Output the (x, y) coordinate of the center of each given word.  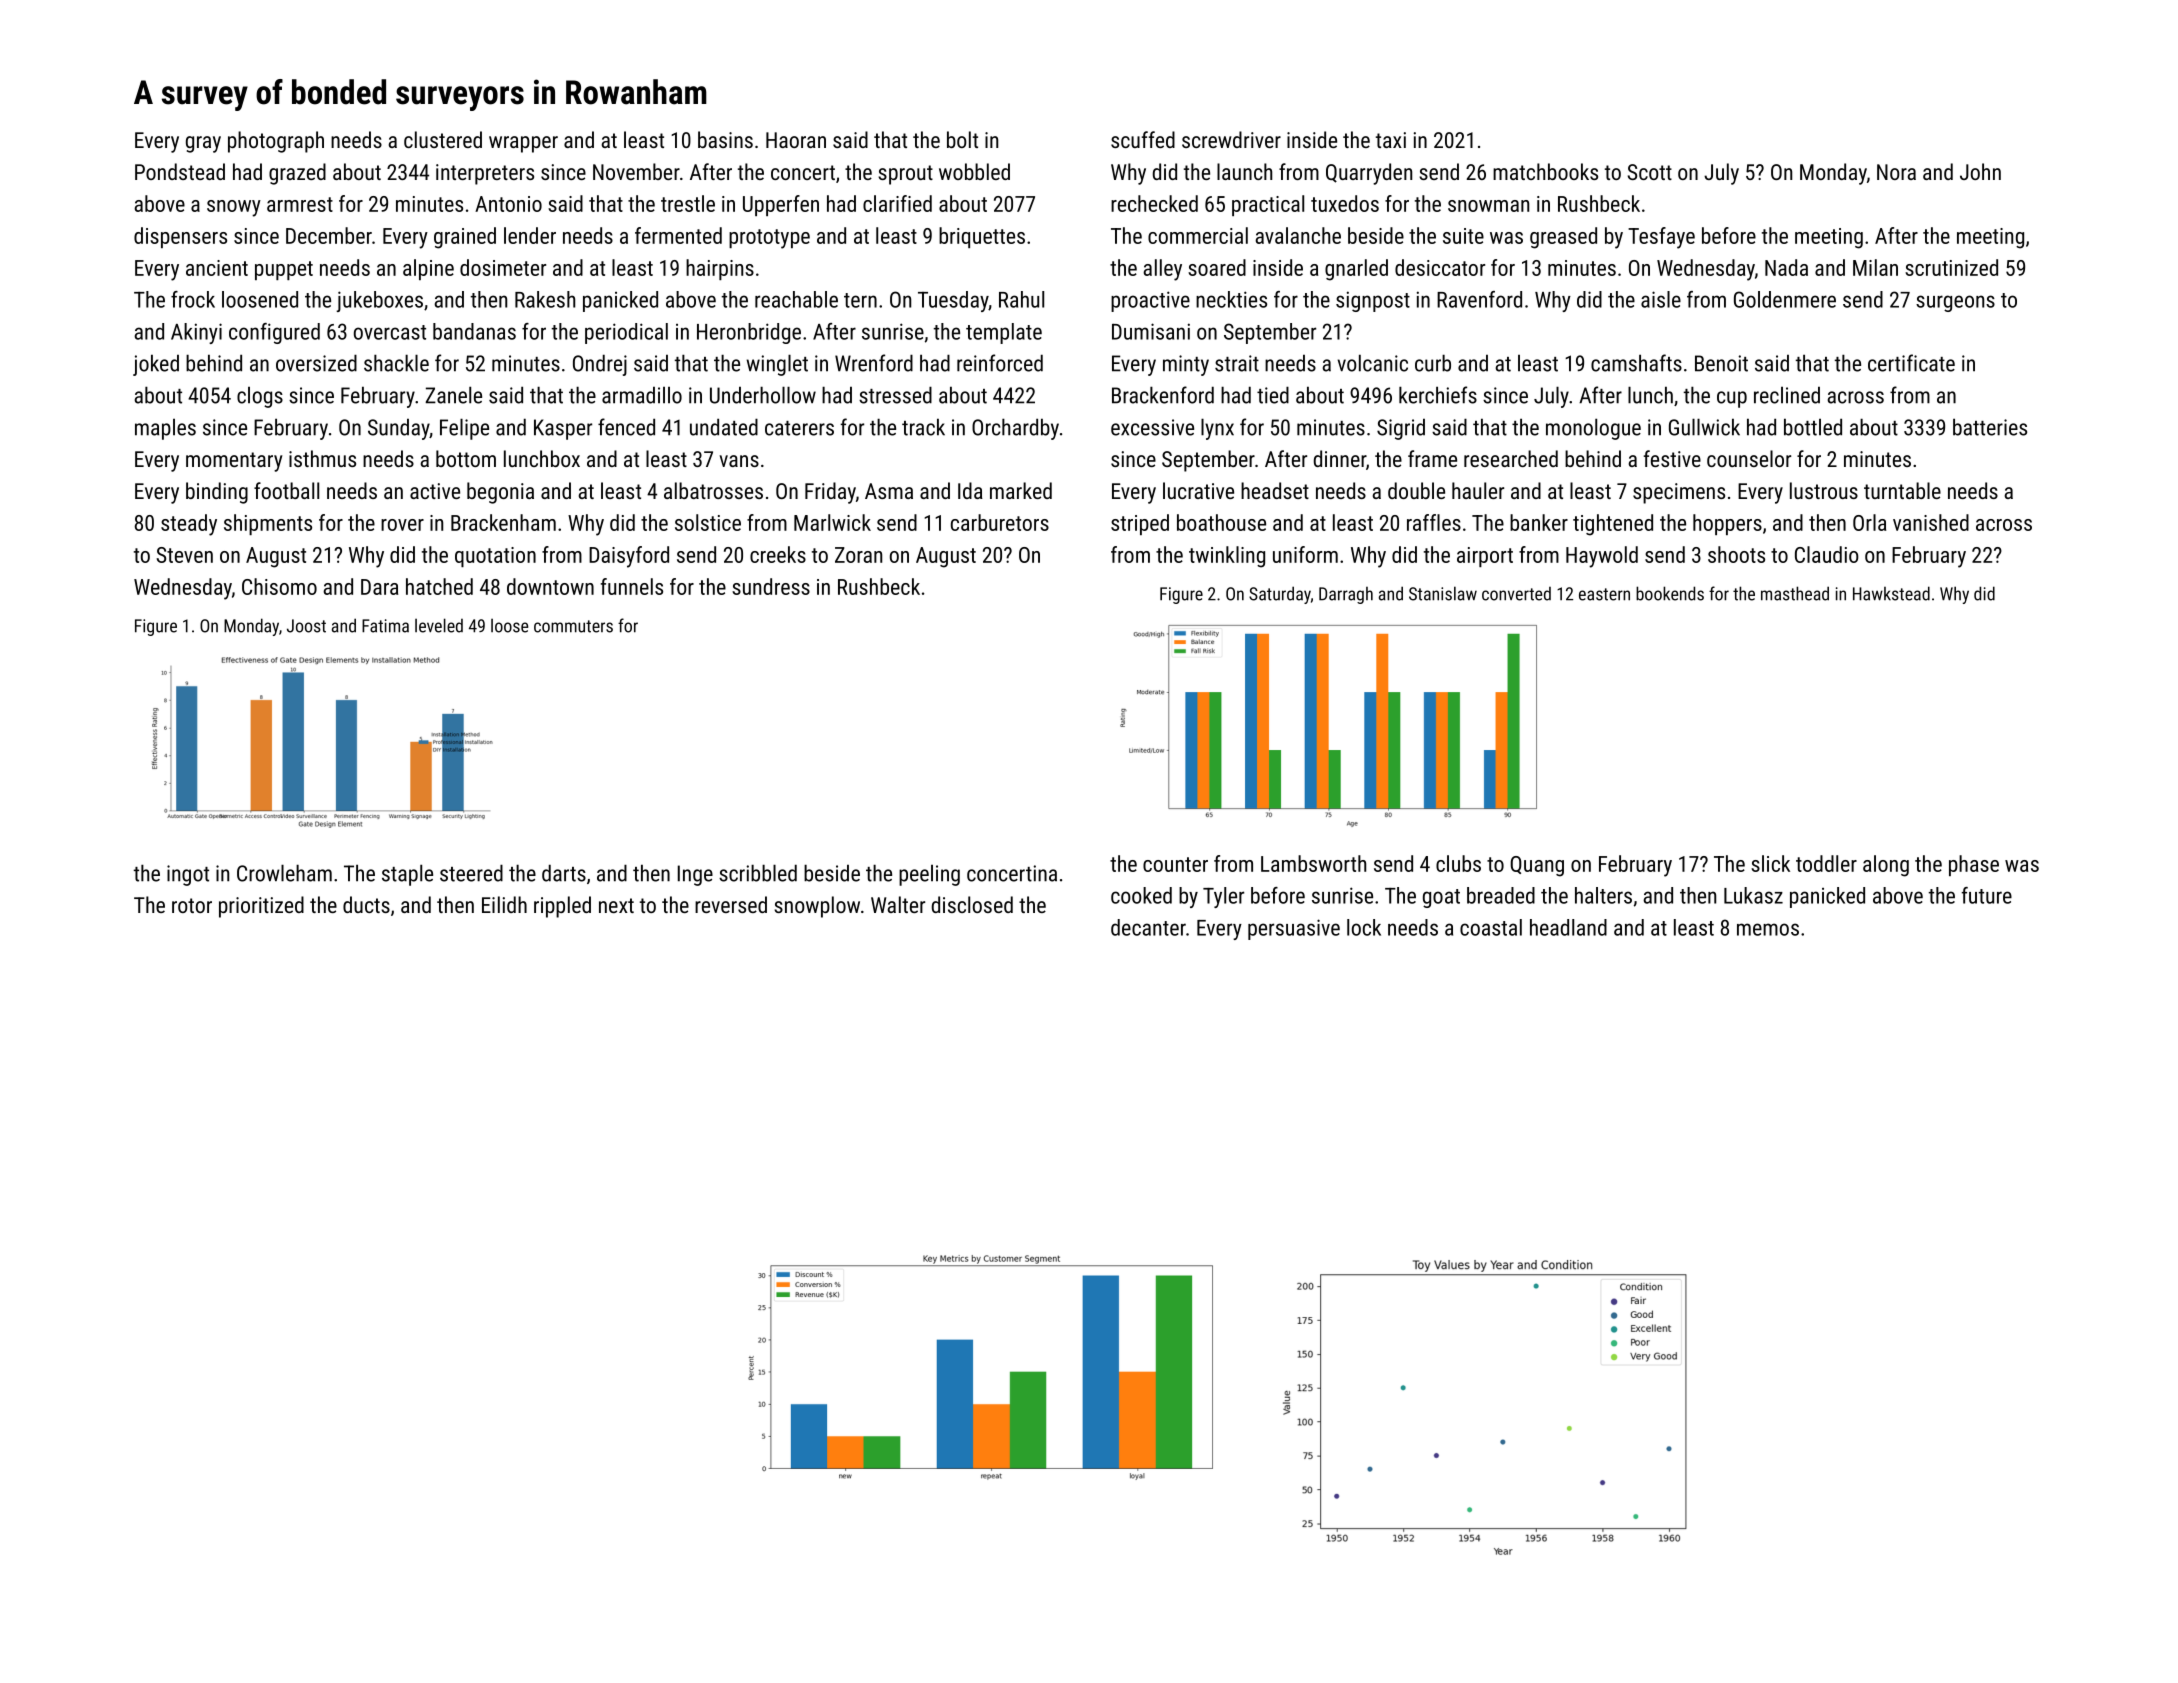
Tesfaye (1661, 238)
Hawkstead (1891, 593)
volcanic (1373, 363)
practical (1268, 205)
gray (203, 144)
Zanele (453, 395)
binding (217, 493)
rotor (192, 905)
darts (564, 873)
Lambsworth (1313, 863)
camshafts (1636, 363)
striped (1140, 524)
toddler (1826, 863)
